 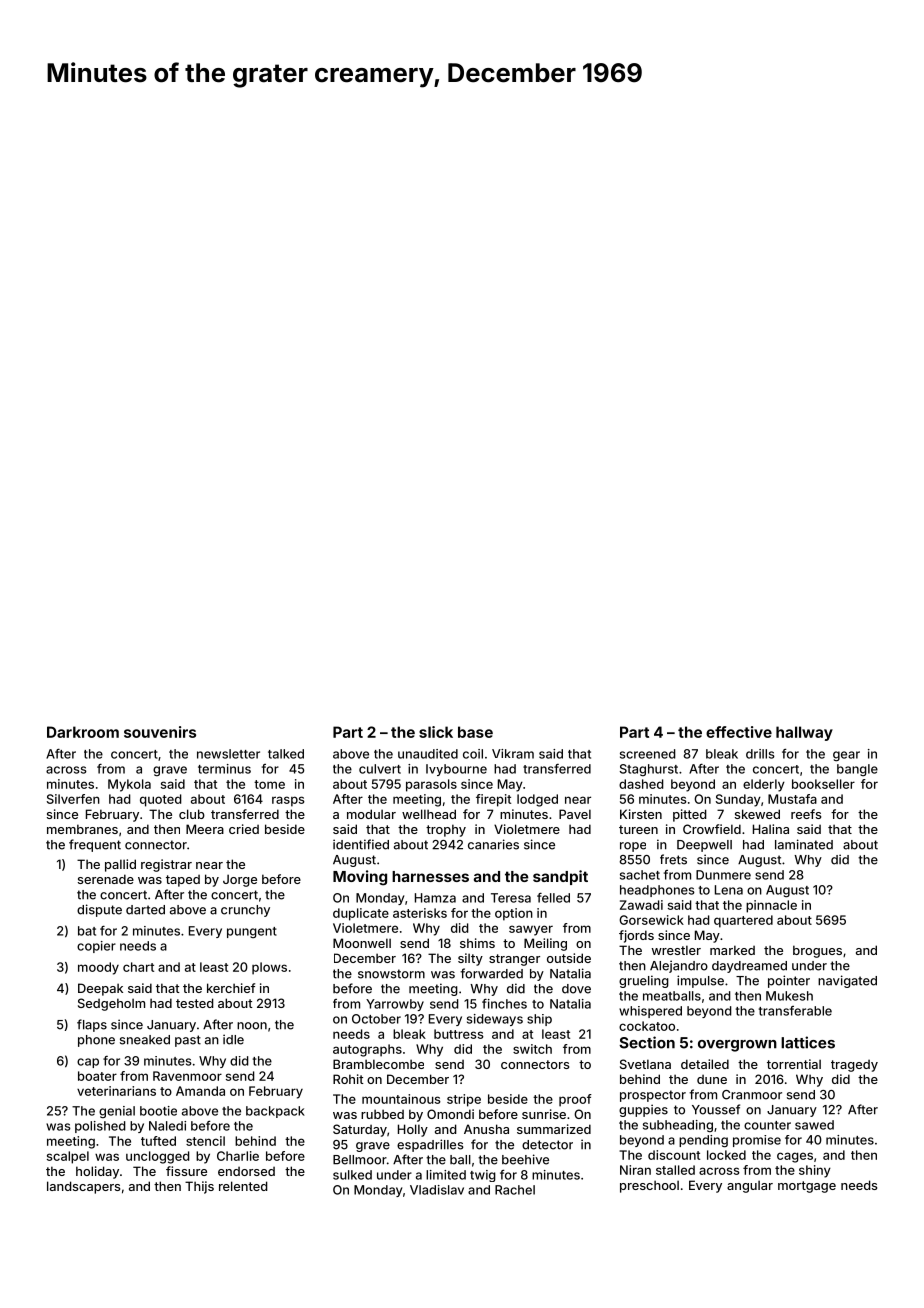 I want to click on sunrise, so click(x=544, y=1114).
